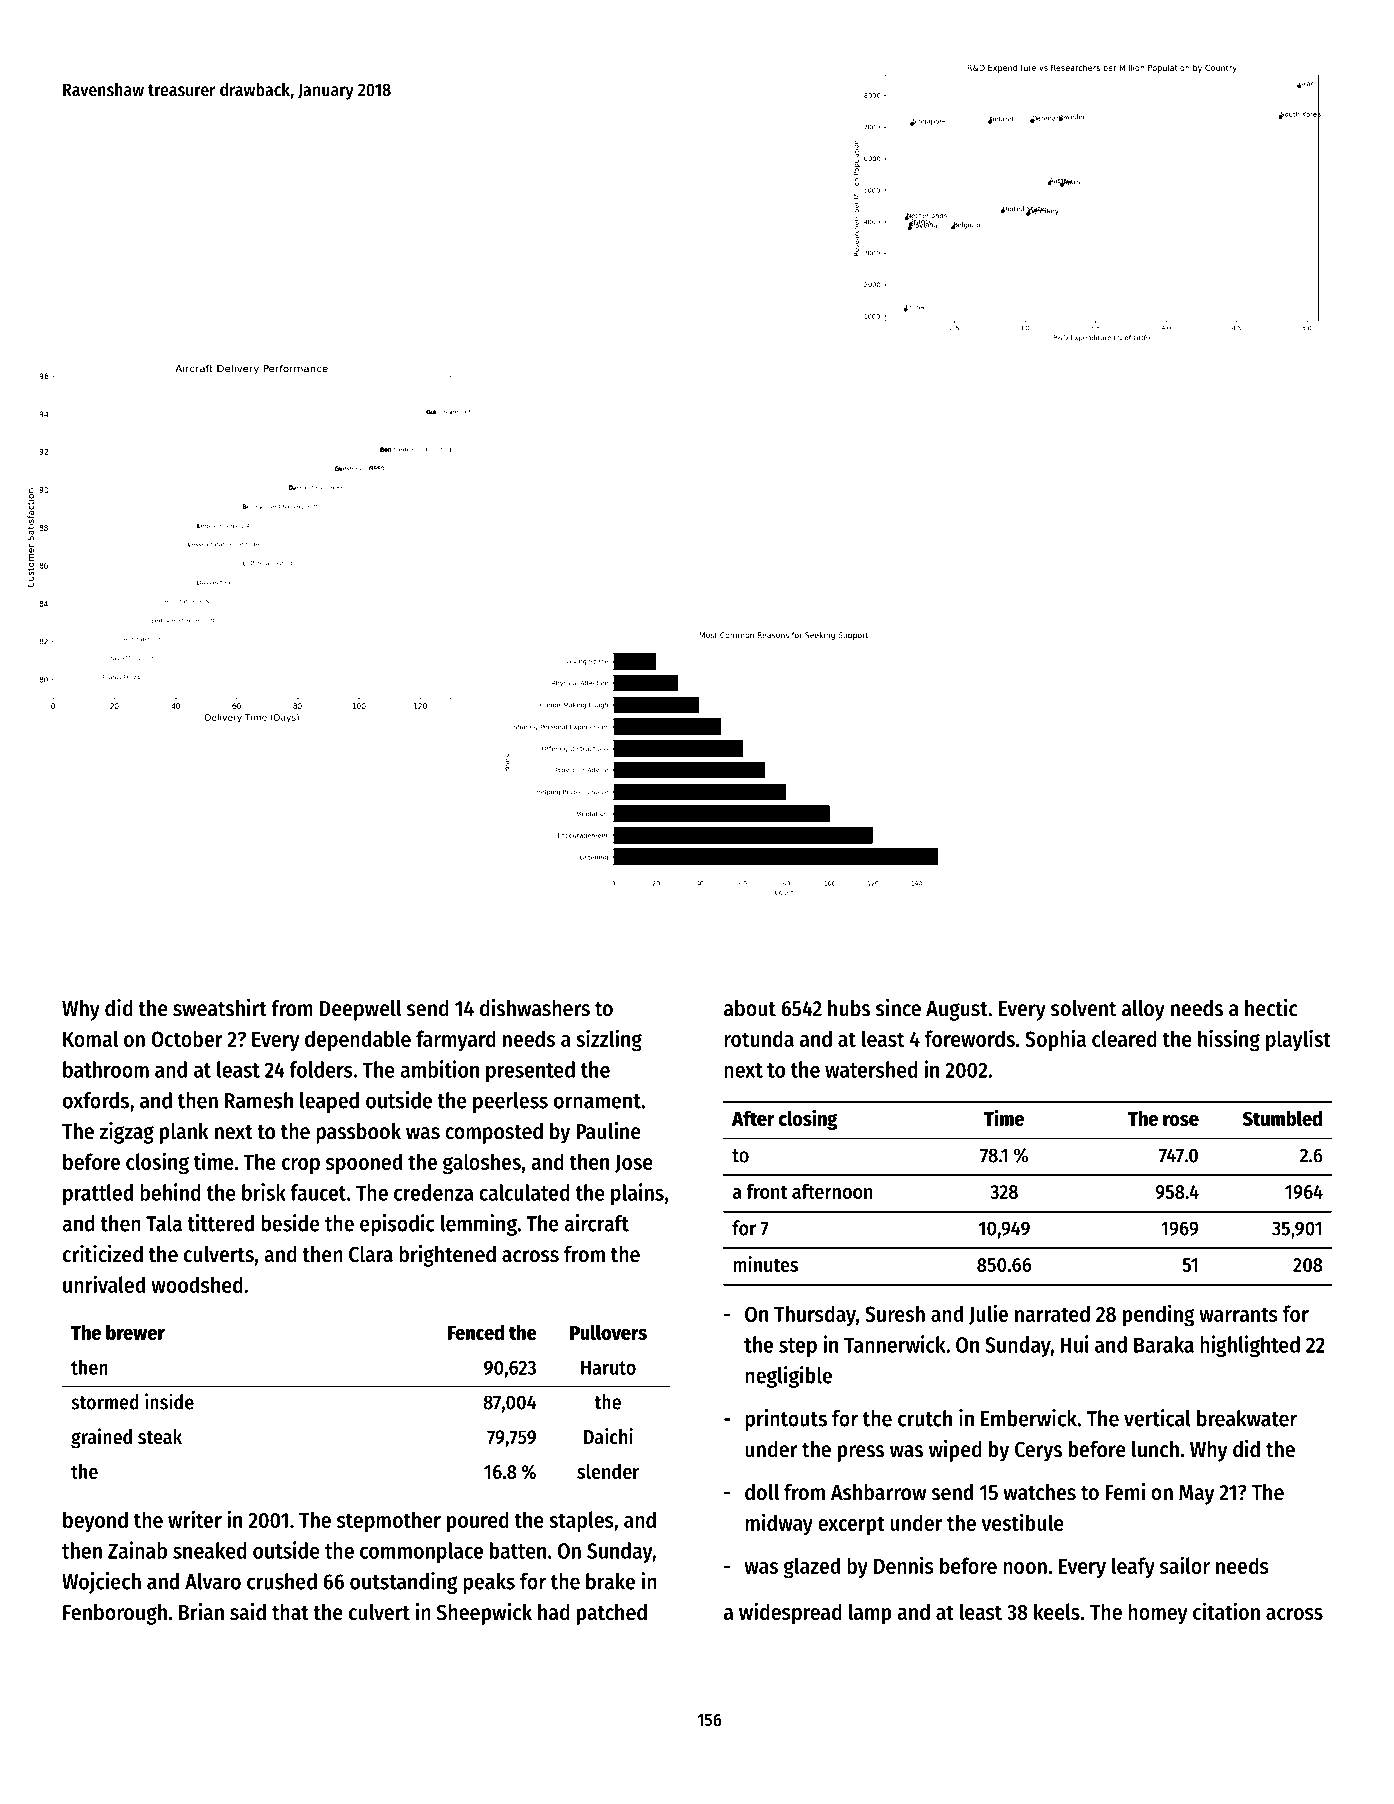 Image resolution: width=1394 pixels, height=1804 pixels. I want to click on Wojciech, so click(101, 1583).
